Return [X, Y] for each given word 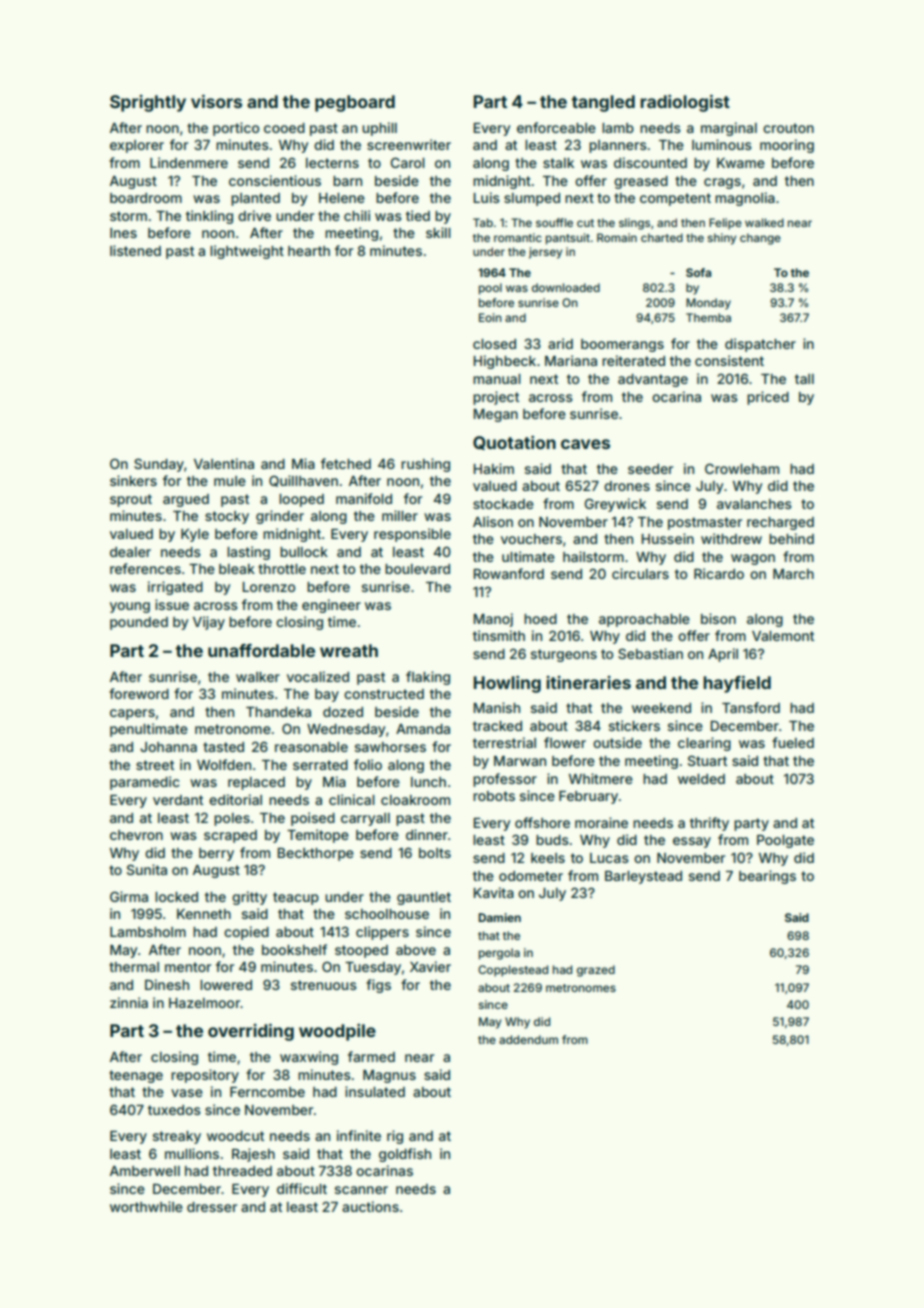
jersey [545, 253]
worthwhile [146, 1206]
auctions [370, 1206]
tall [804, 379]
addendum [528, 1039]
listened [135, 250]
